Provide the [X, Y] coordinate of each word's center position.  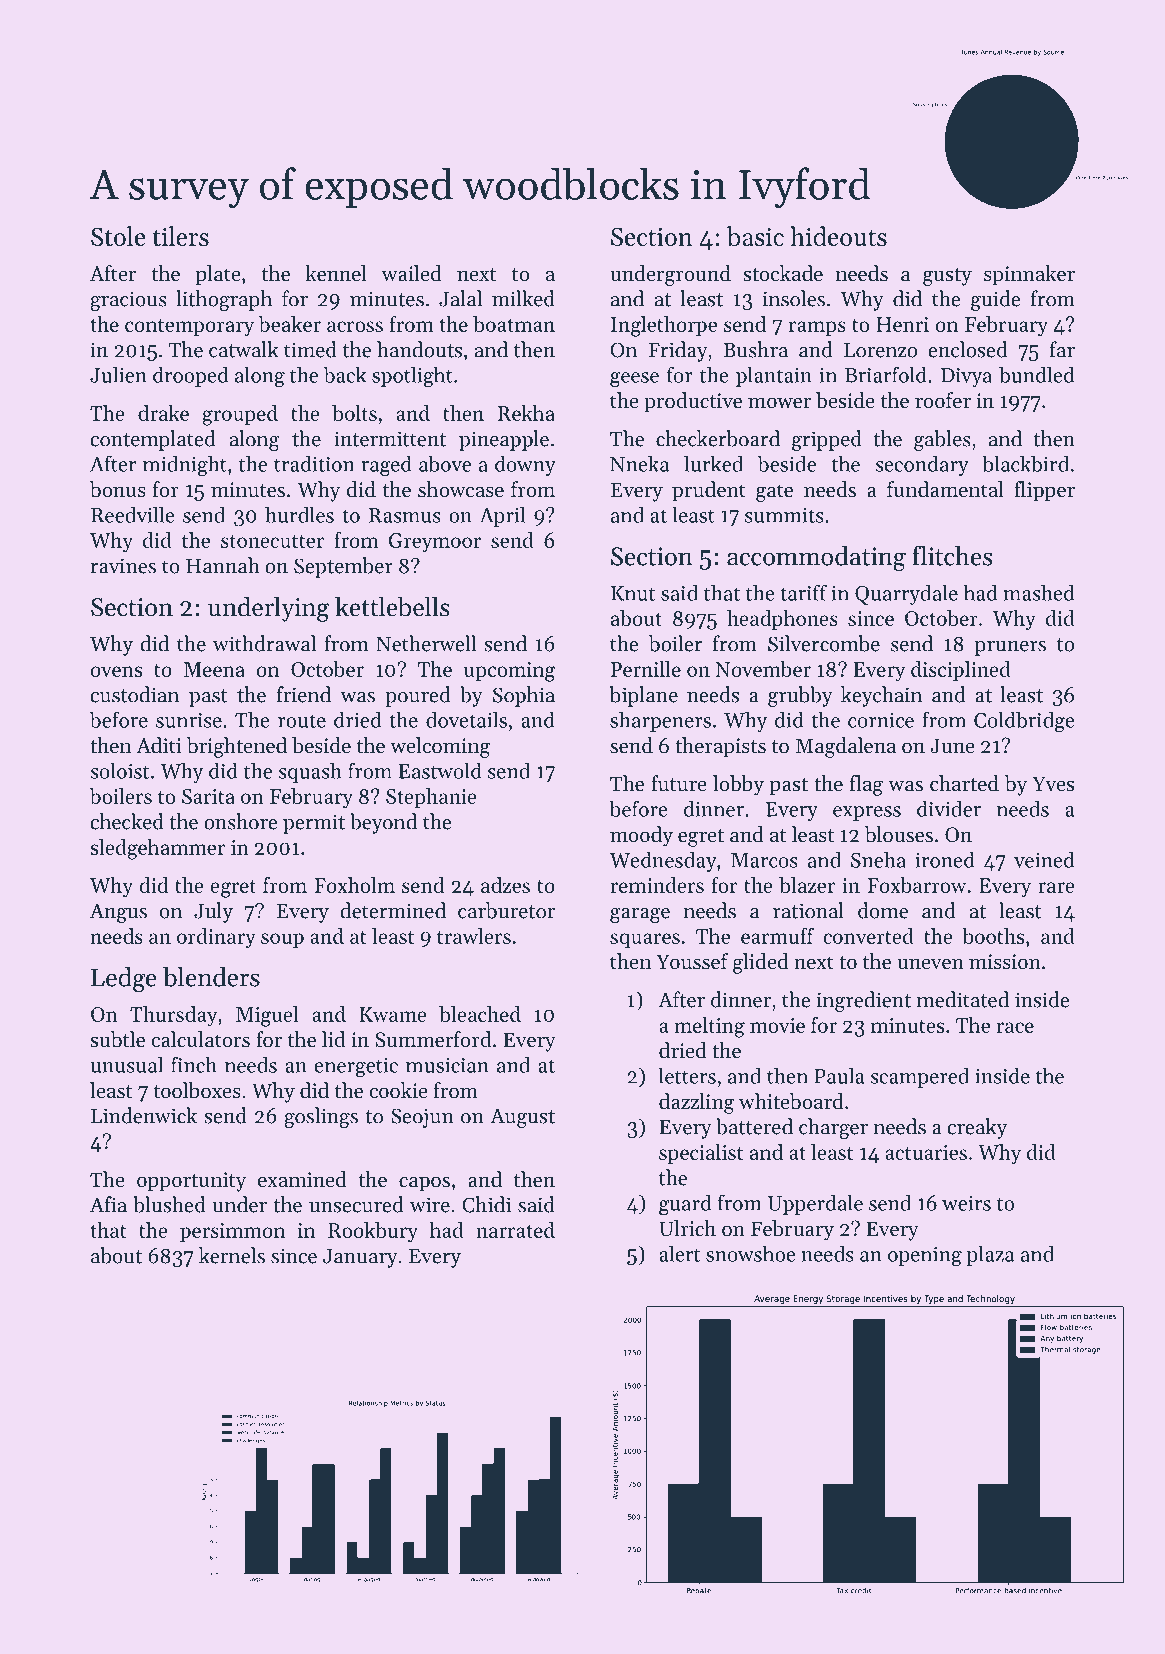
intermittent [390, 439]
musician [447, 1065]
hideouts [838, 236]
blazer [807, 885]
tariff [803, 592]
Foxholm [354, 885]
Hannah [223, 565]
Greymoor [435, 542]
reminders [657, 885]
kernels [232, 1255]
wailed [411, 273]
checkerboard [718, 438]
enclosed [968, 349]
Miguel [267, 1016]
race [1015, 1027]
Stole [118, 236]
